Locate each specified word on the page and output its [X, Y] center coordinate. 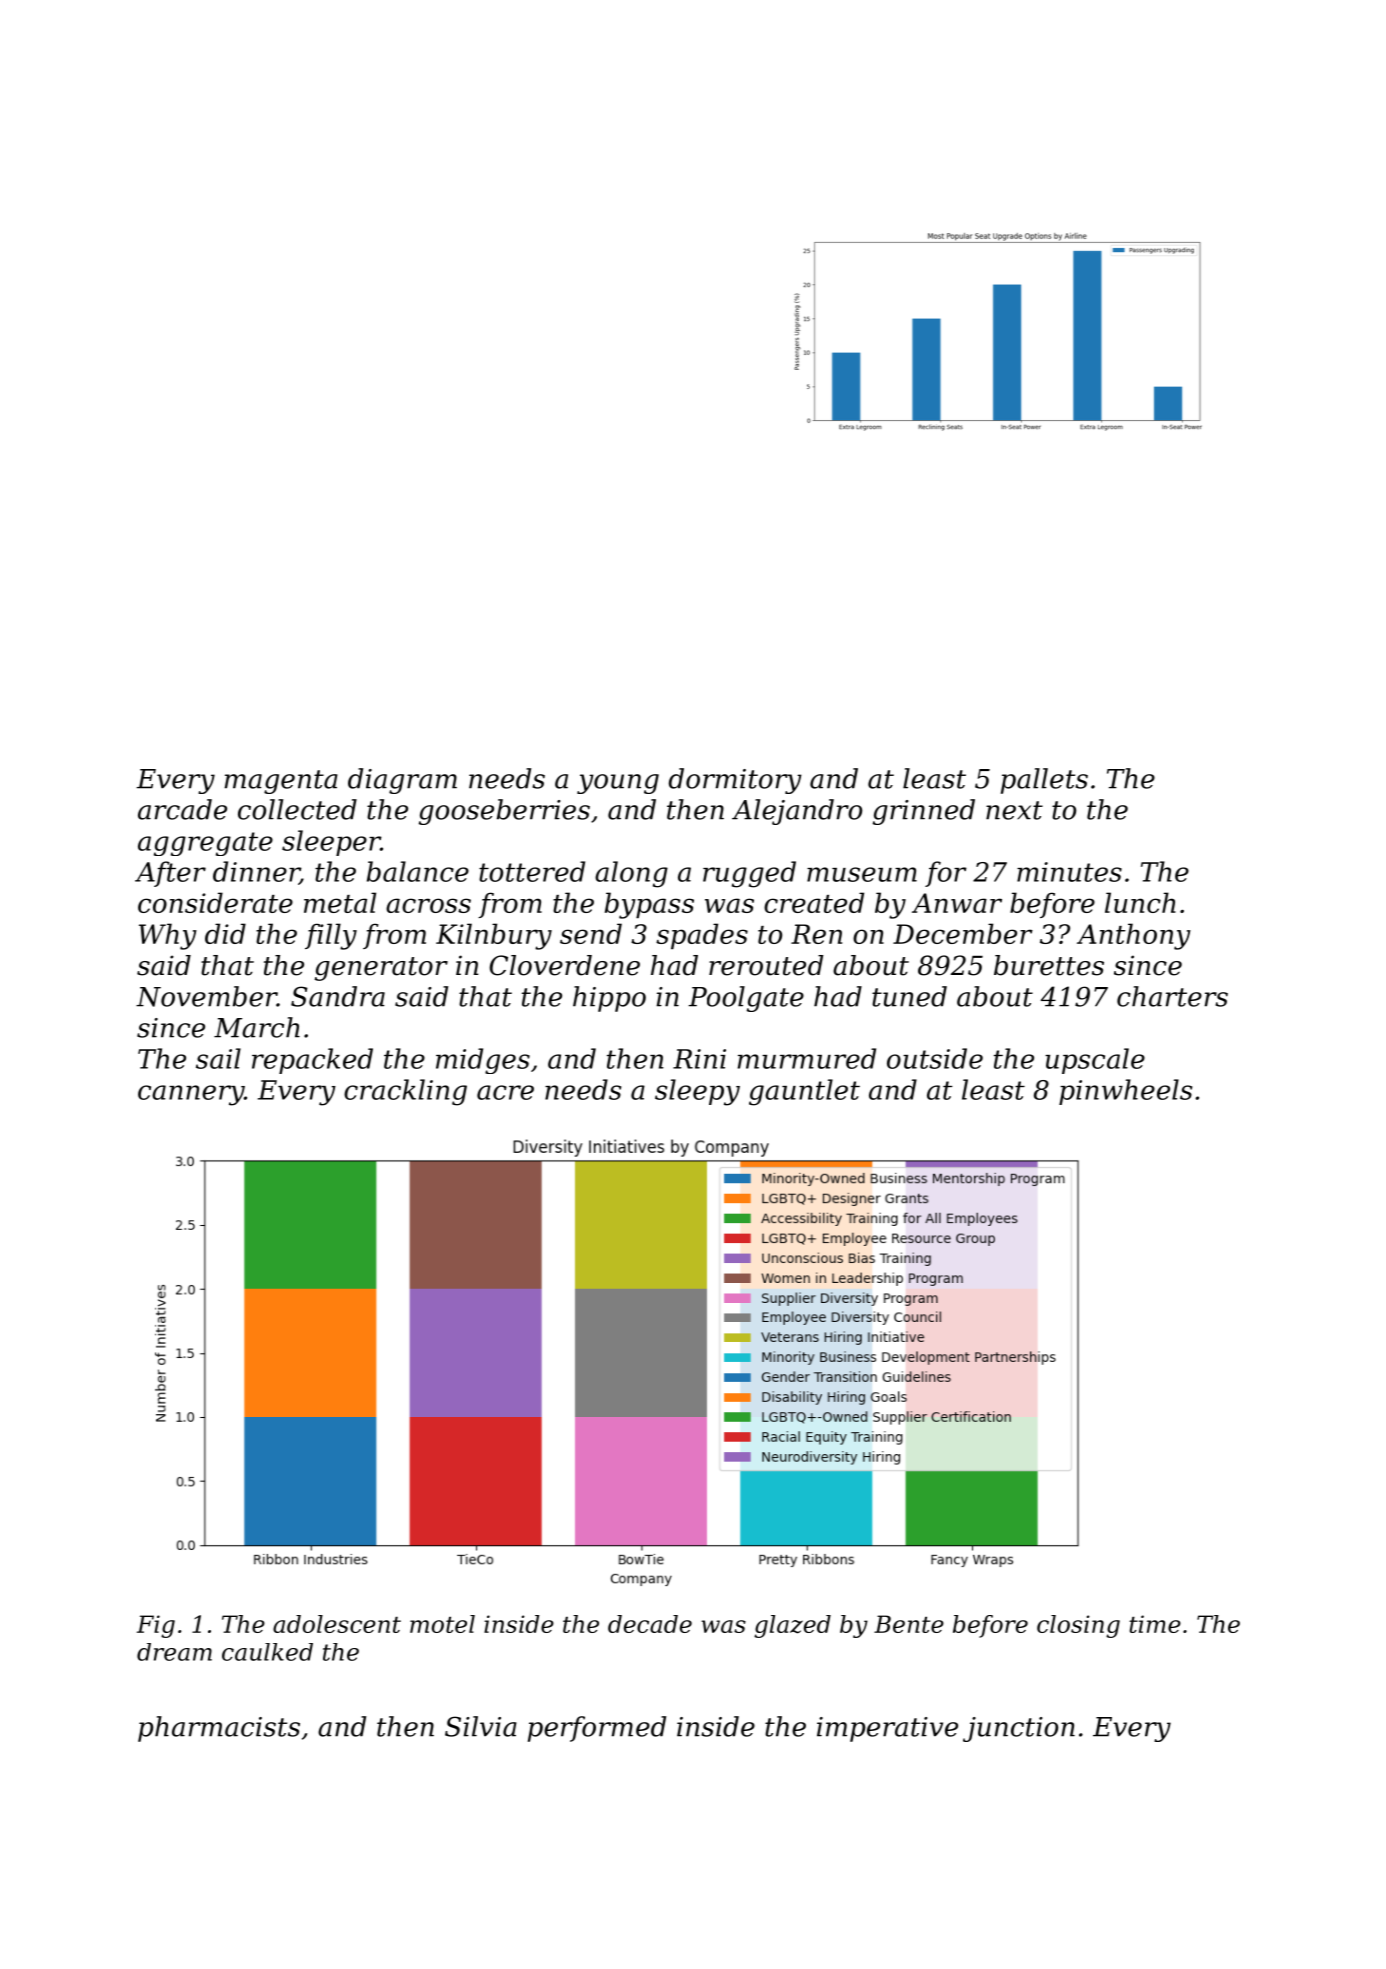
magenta [281, 782]
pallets [1044, 781]
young [618, 784]
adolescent [337, 1624]
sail [218, 1058]
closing [1078, 1626]
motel [442, 1624]
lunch [1140, 902]
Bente [909, 1624]
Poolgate [746, 999]
